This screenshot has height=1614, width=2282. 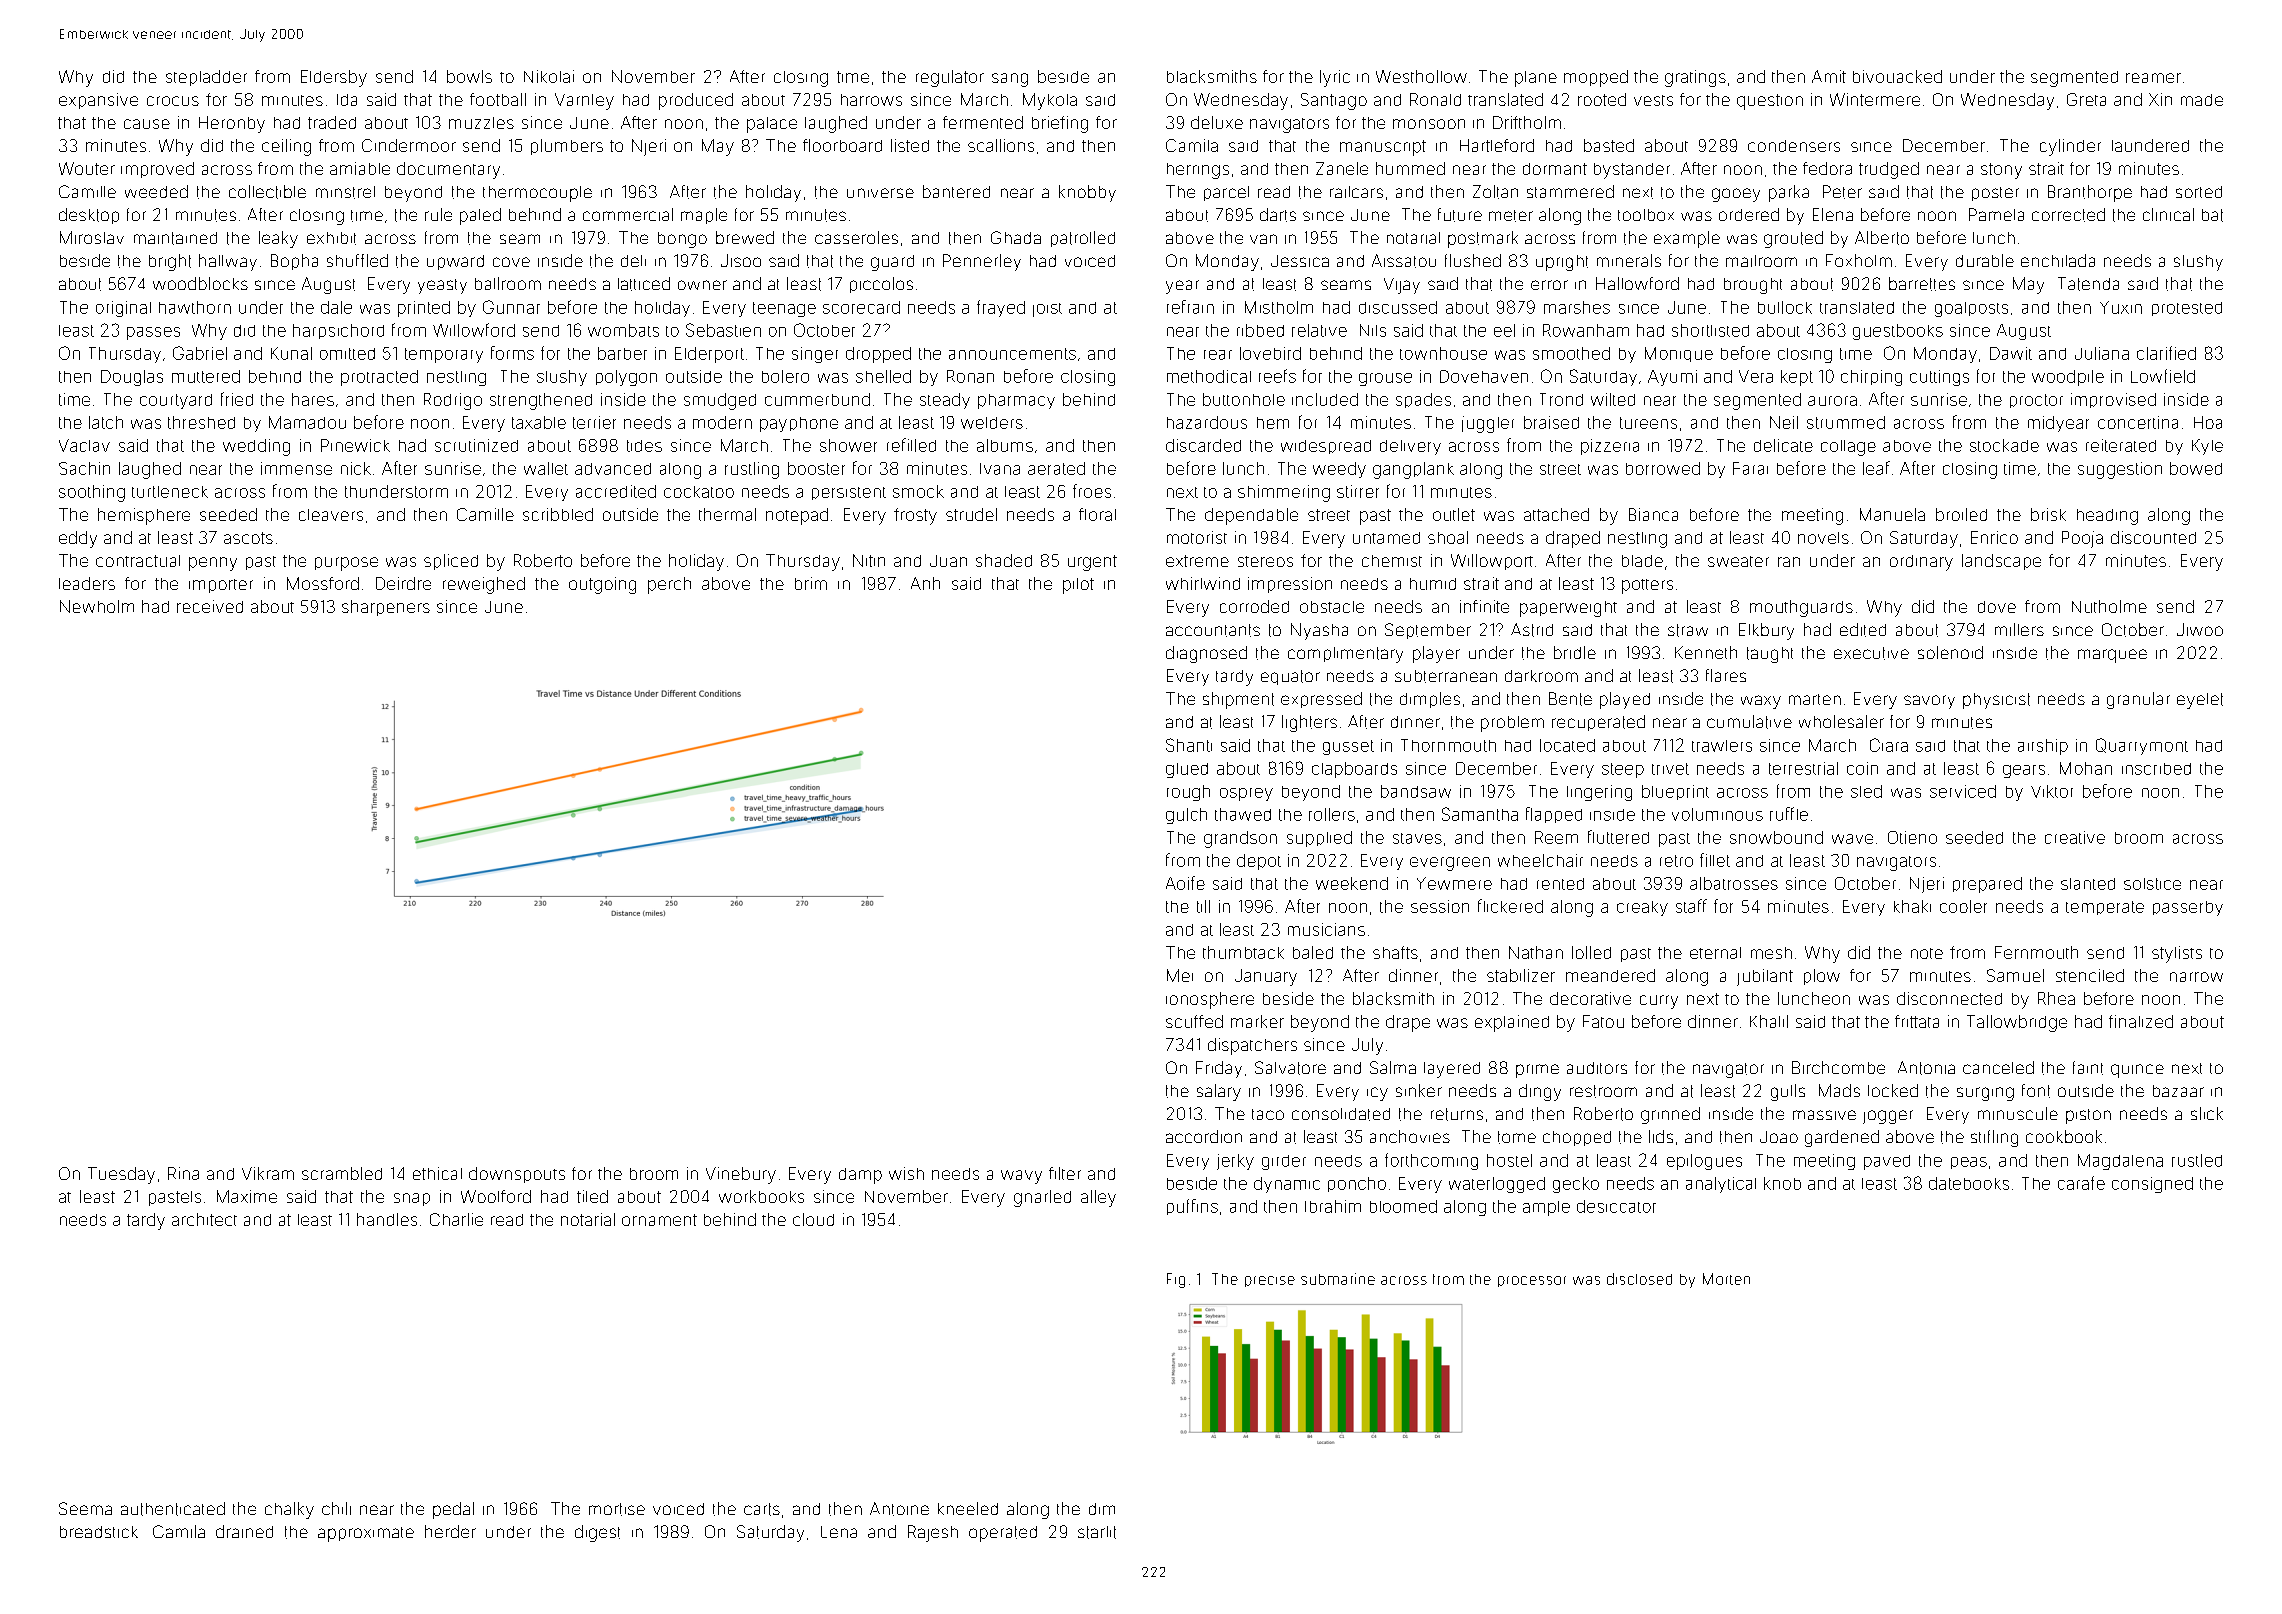 What do you see at coordinates (1206, 654) in the screenshot?
I see `diagnosed` at bounding box center [1206, 654].
